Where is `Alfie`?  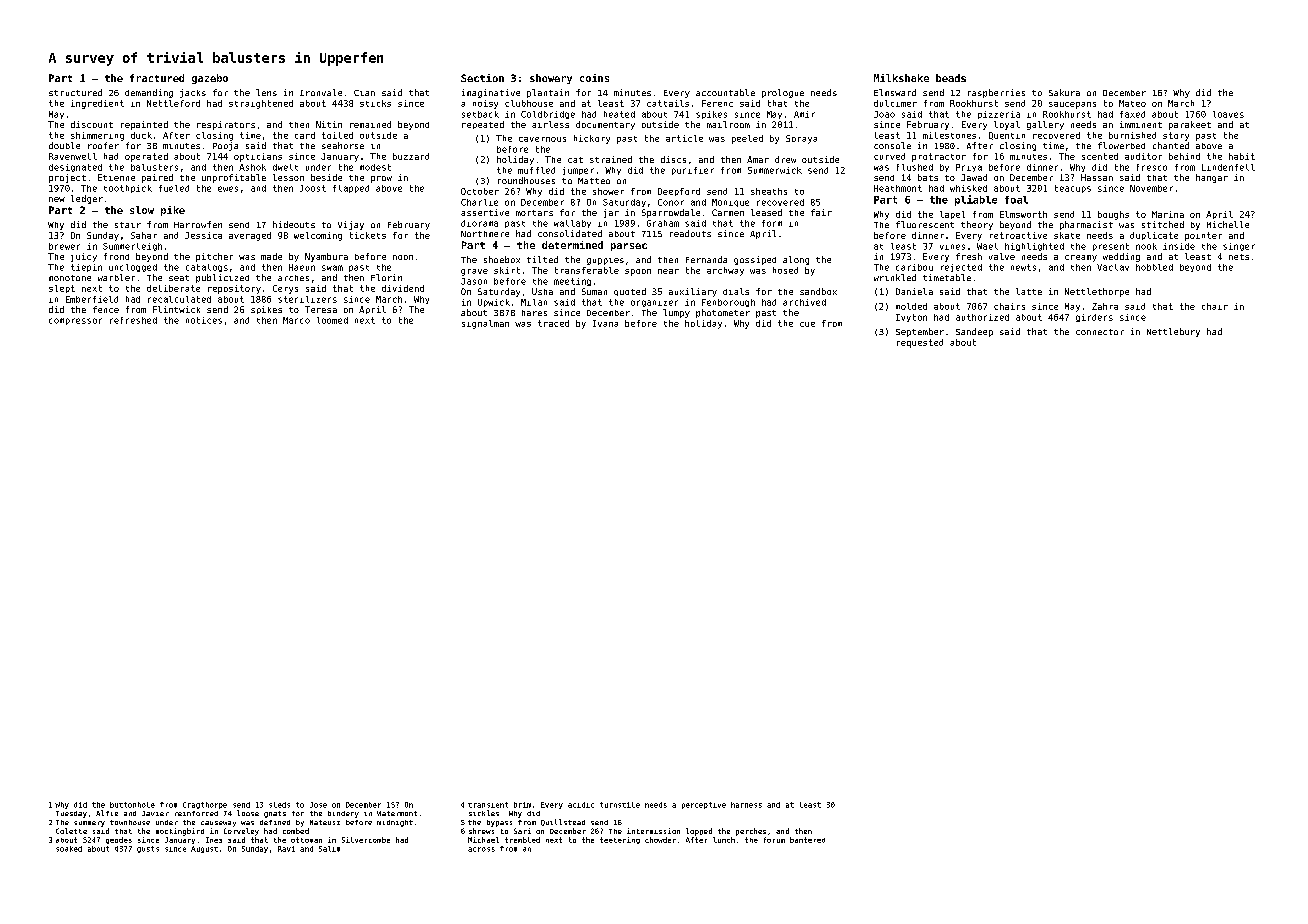
Alfie is located at coordinates (107, 813).
